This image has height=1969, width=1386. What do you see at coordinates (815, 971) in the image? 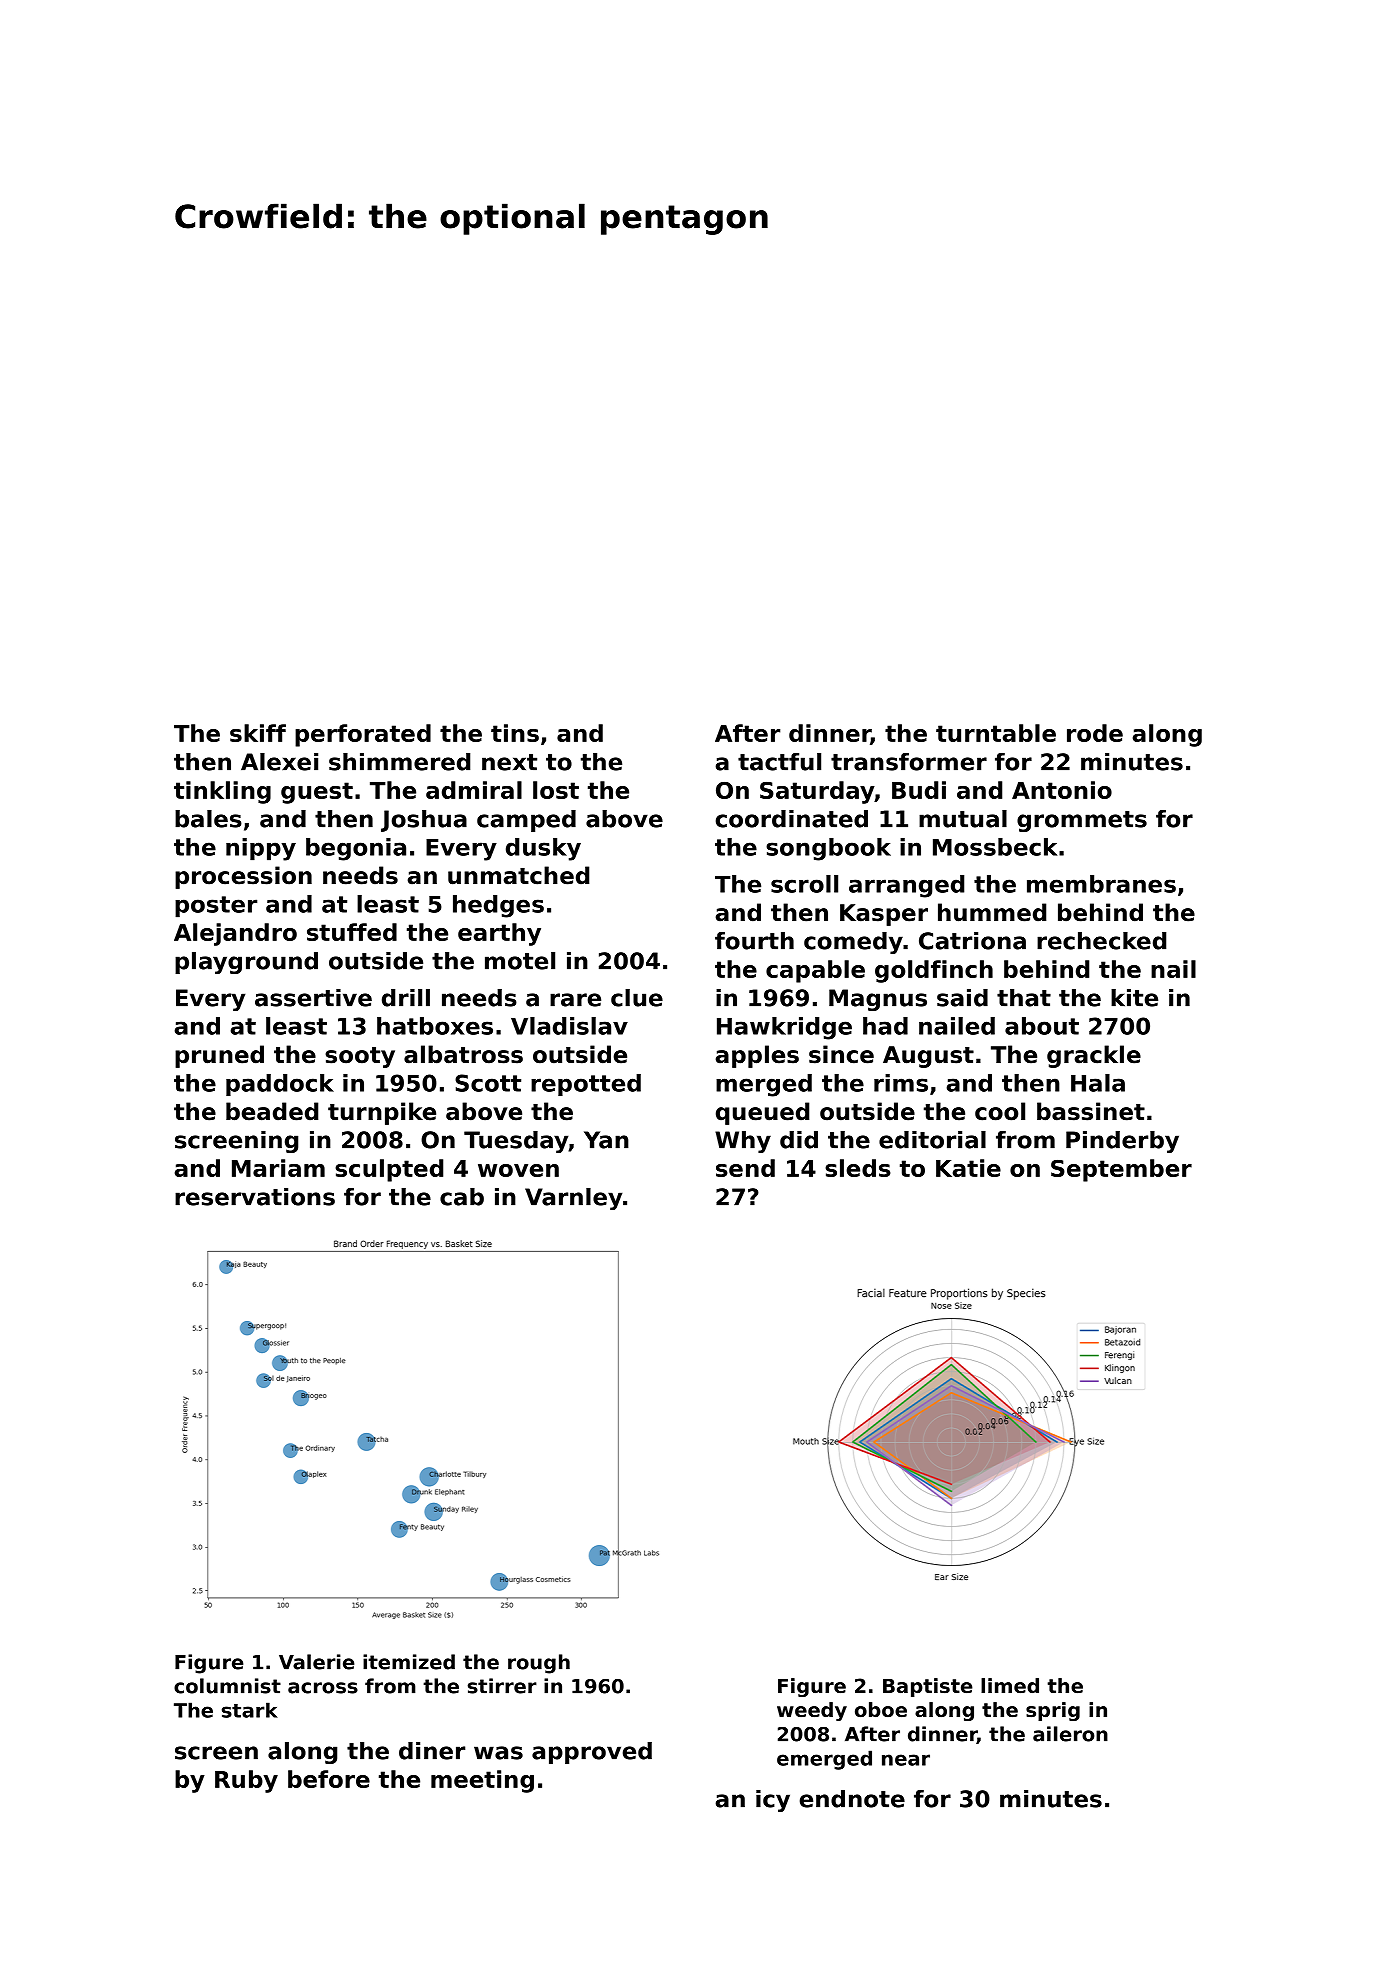
I see `capable` at bounding box center [815, 971].
